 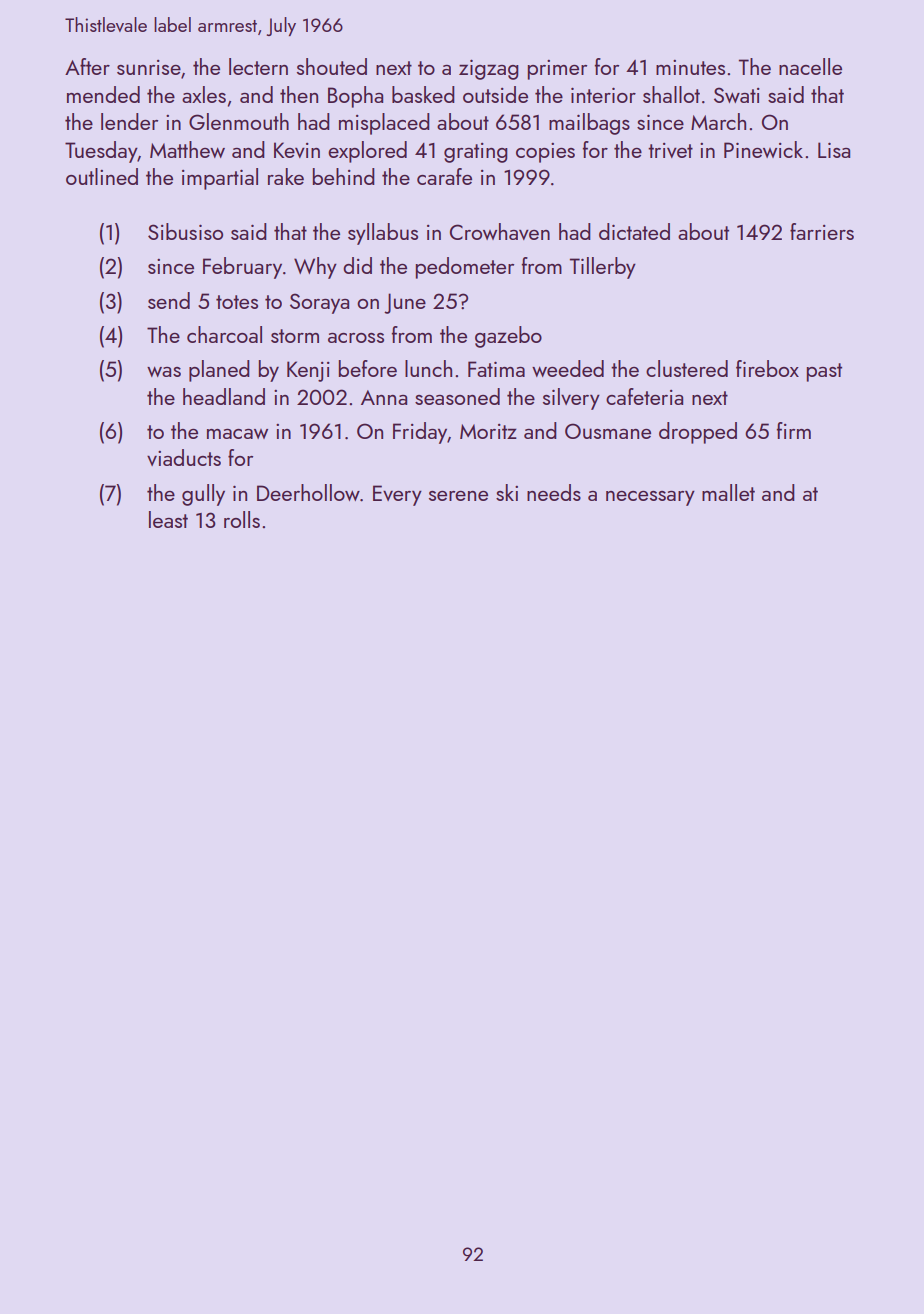 What do you see at coordinates (670, 150) in the image?
I see `trivet` at bounding box center [670, 150].
